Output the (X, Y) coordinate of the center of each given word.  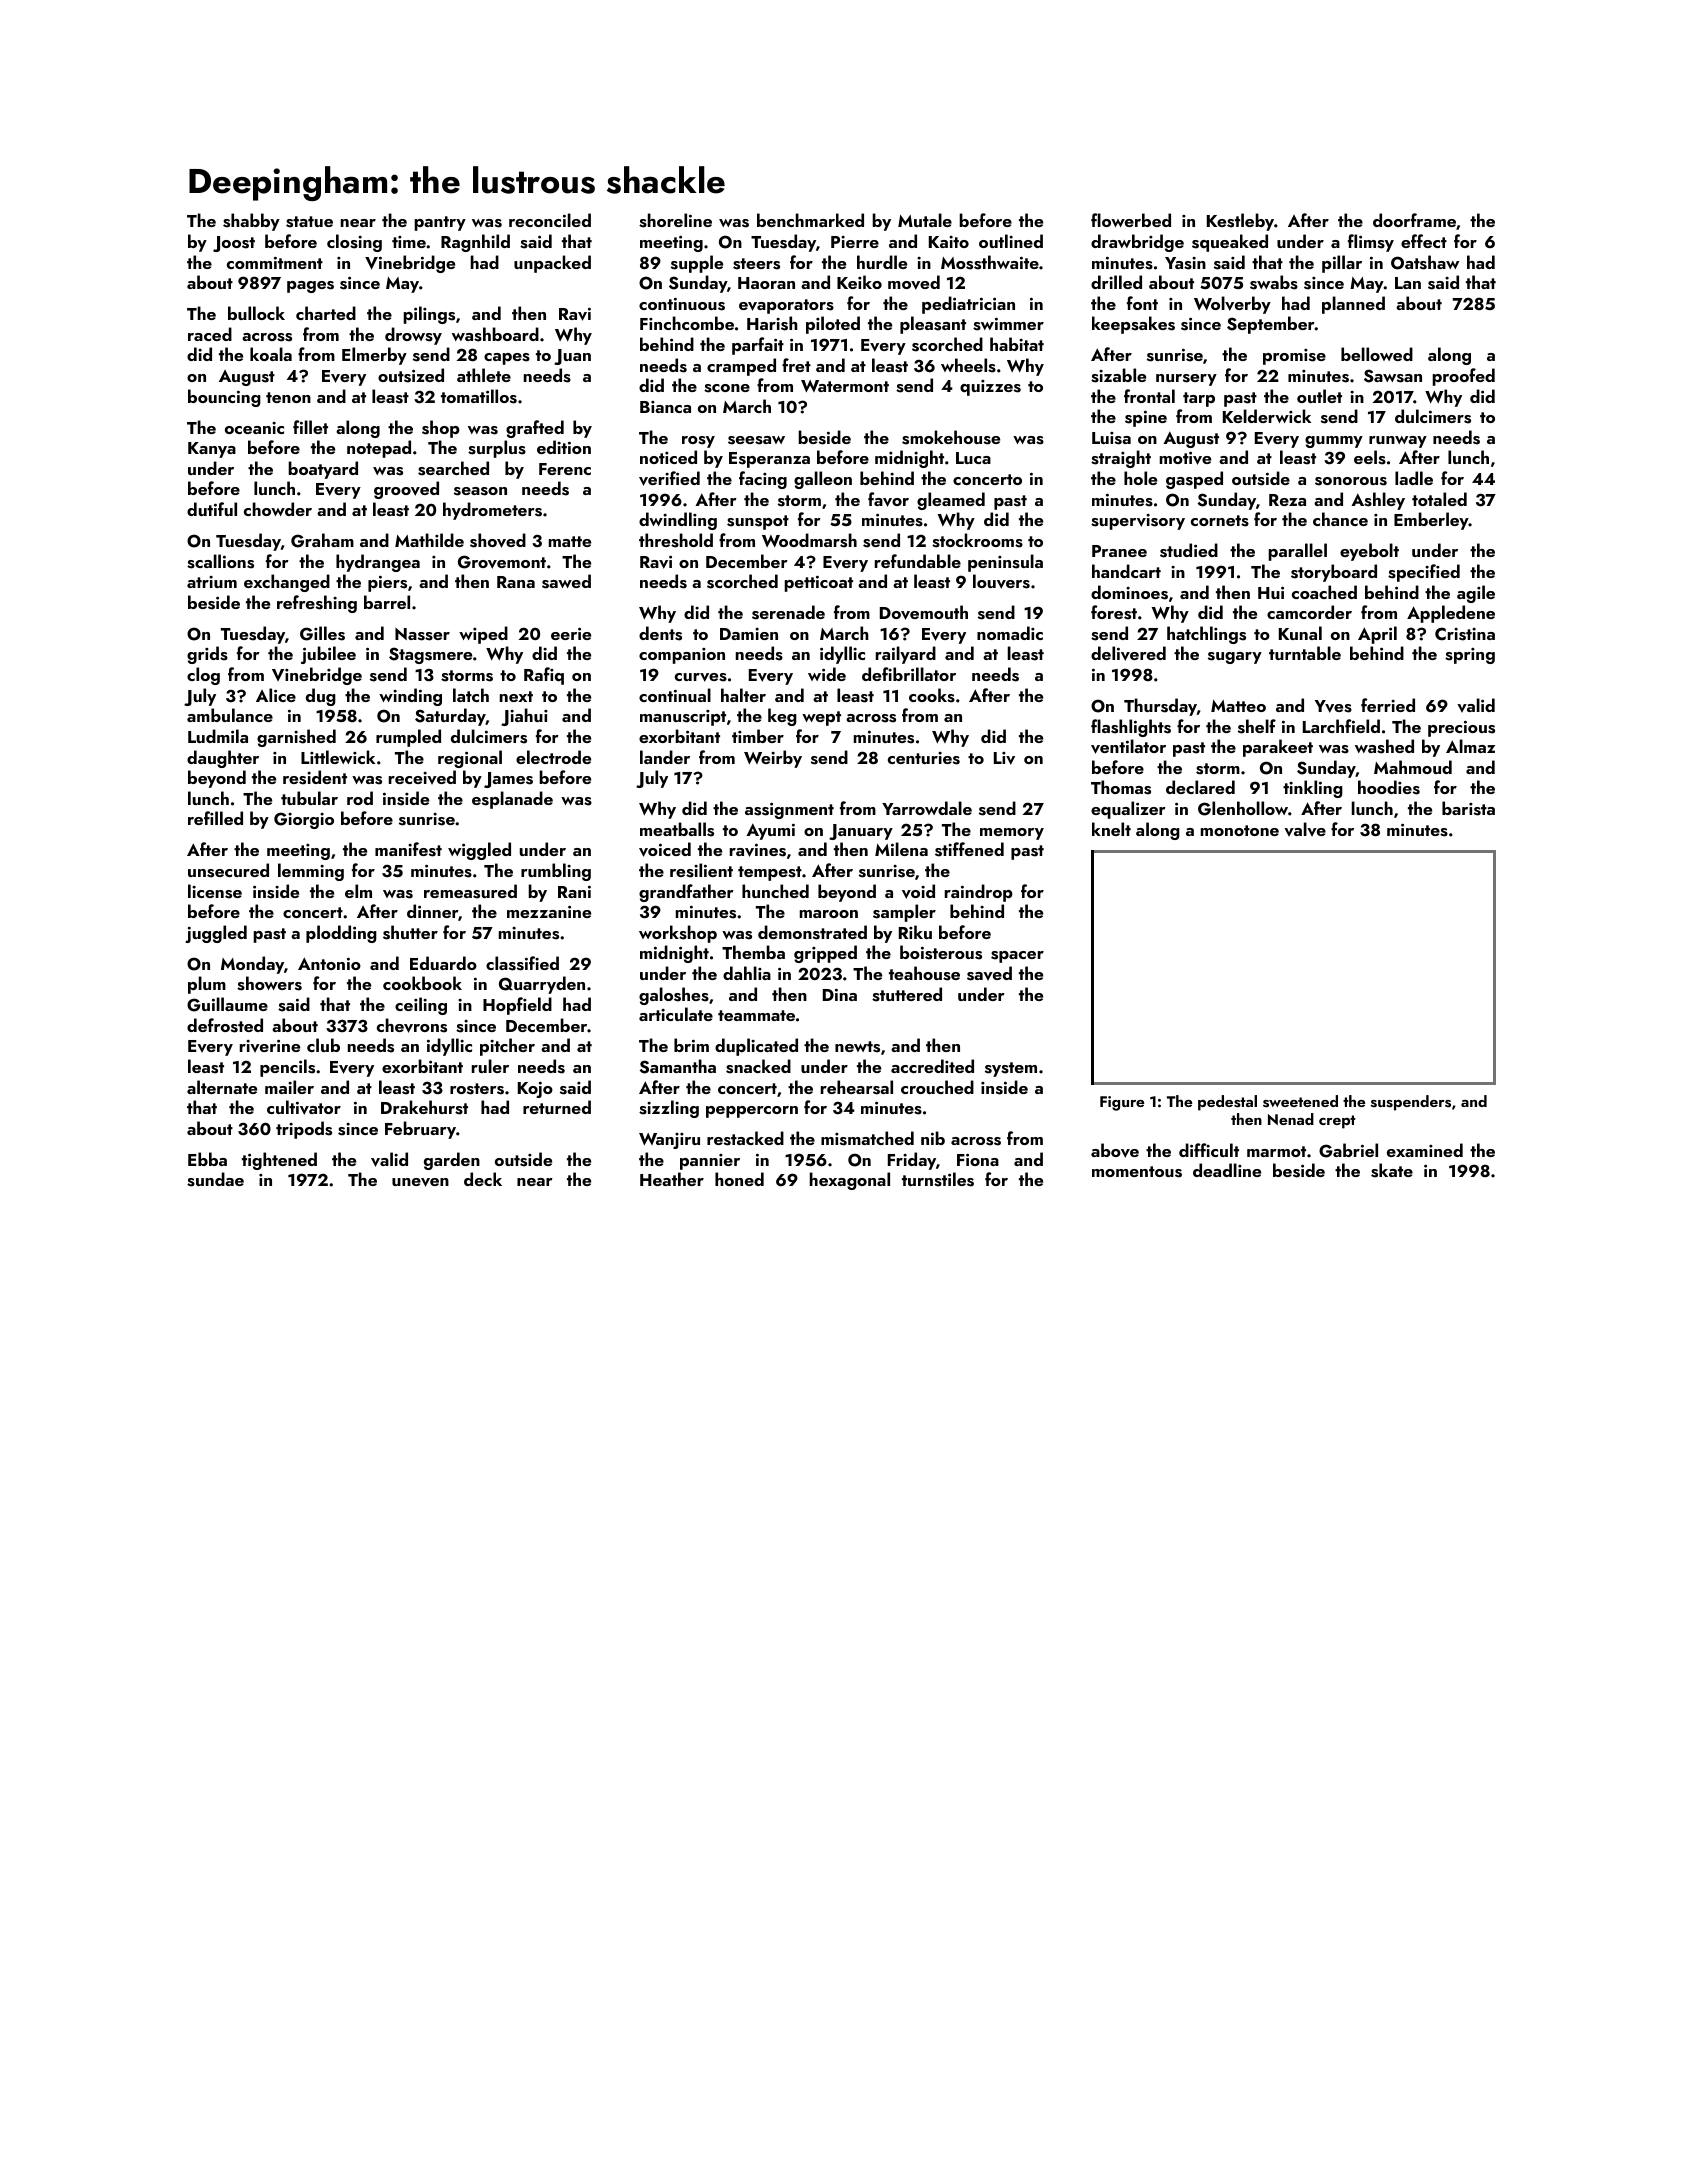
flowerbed (1131, 220)
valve (1305, 829)
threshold (676, 540)
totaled (1439, 499)
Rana (516, 582)
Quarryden (542, 985)
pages (310, 287)
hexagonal (850, 1181)
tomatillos (479, 396)
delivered (1128, 653)
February (420, 1130)
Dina (840, 994)
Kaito (949, 242)
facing (763, 480)
